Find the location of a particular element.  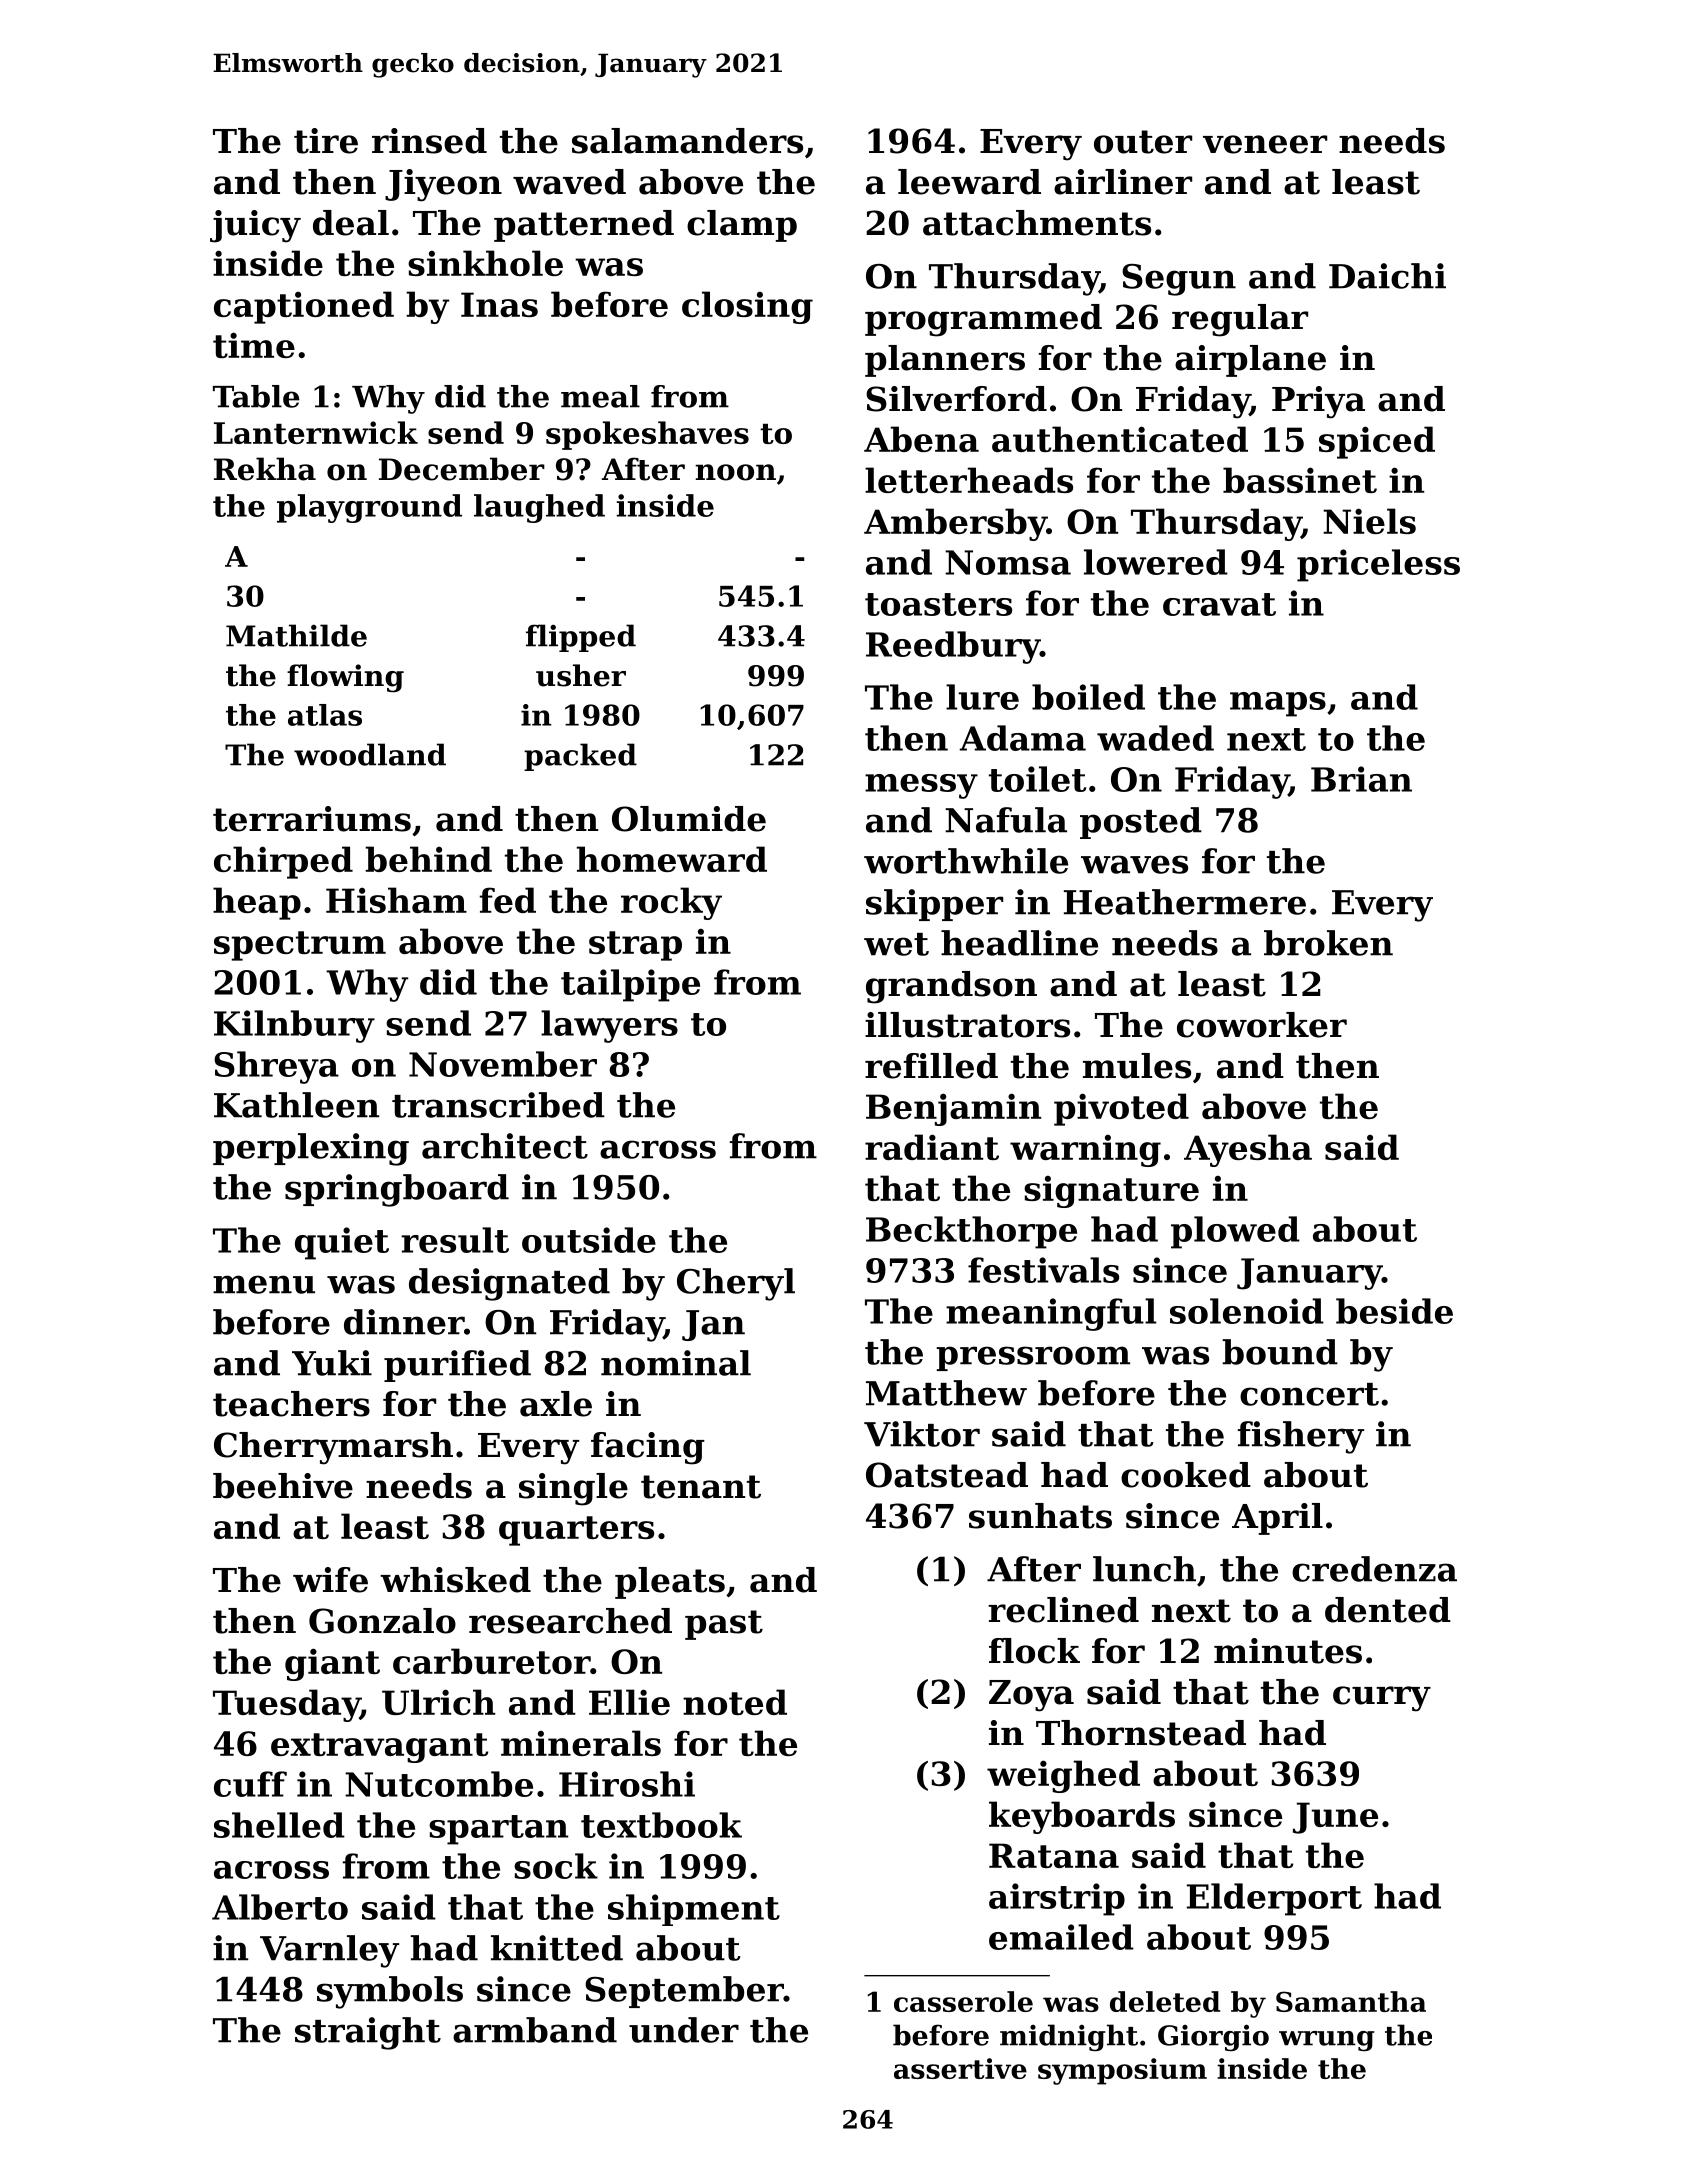

outer is located at coordinates (1143, 142).
